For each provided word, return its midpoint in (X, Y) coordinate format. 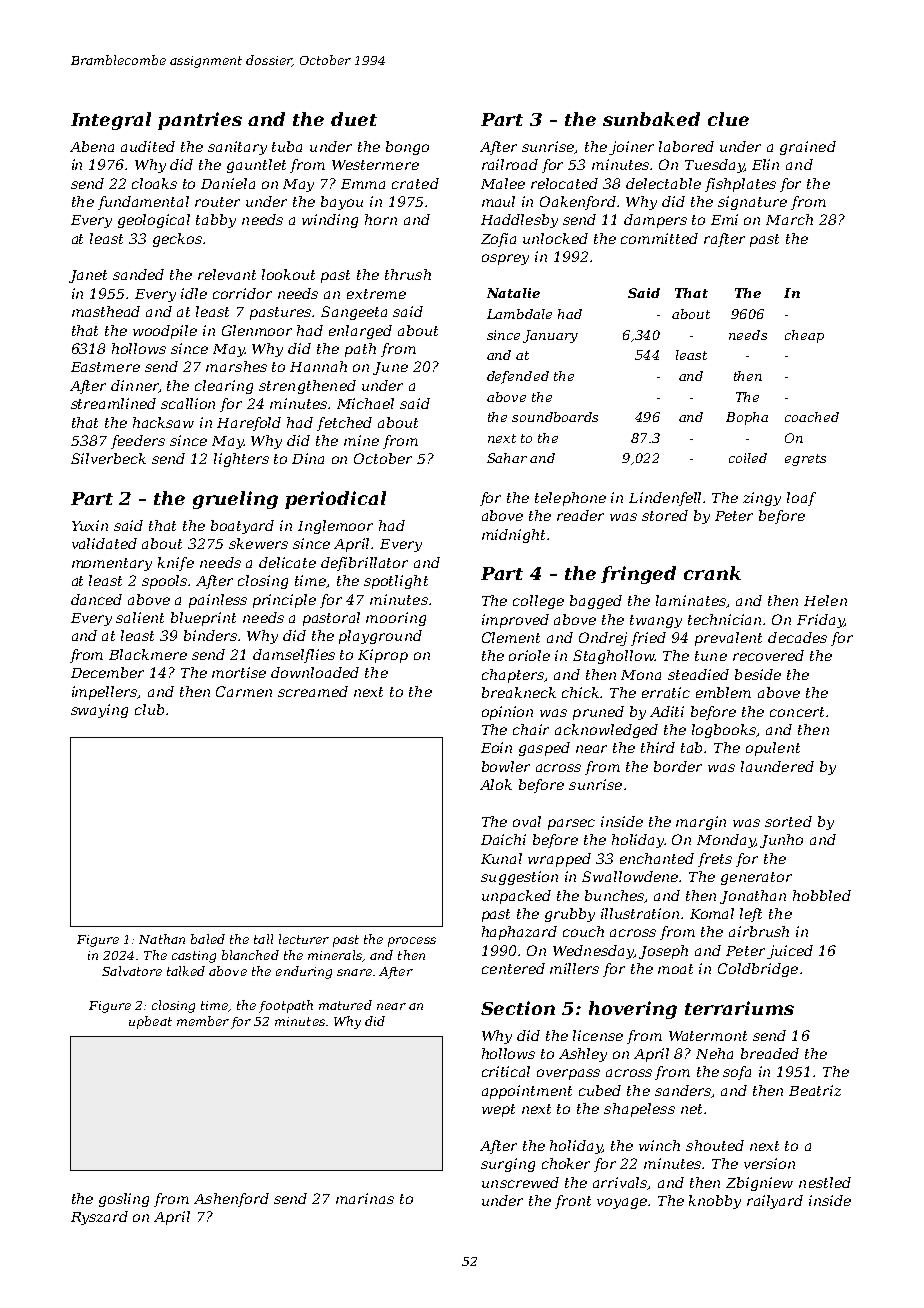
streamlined (113, 403)
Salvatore (132, 971)
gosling (124, 1200)
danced (96, 599)
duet (354, 119)
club (149, 709)
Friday (820, 621)
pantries (200, 121)
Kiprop (383, 656)
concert (797, 712)
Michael (365, 403)
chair (531, 729)
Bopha (747, 418)
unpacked (516, 897)
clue (728, 119)
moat (675, 969)
